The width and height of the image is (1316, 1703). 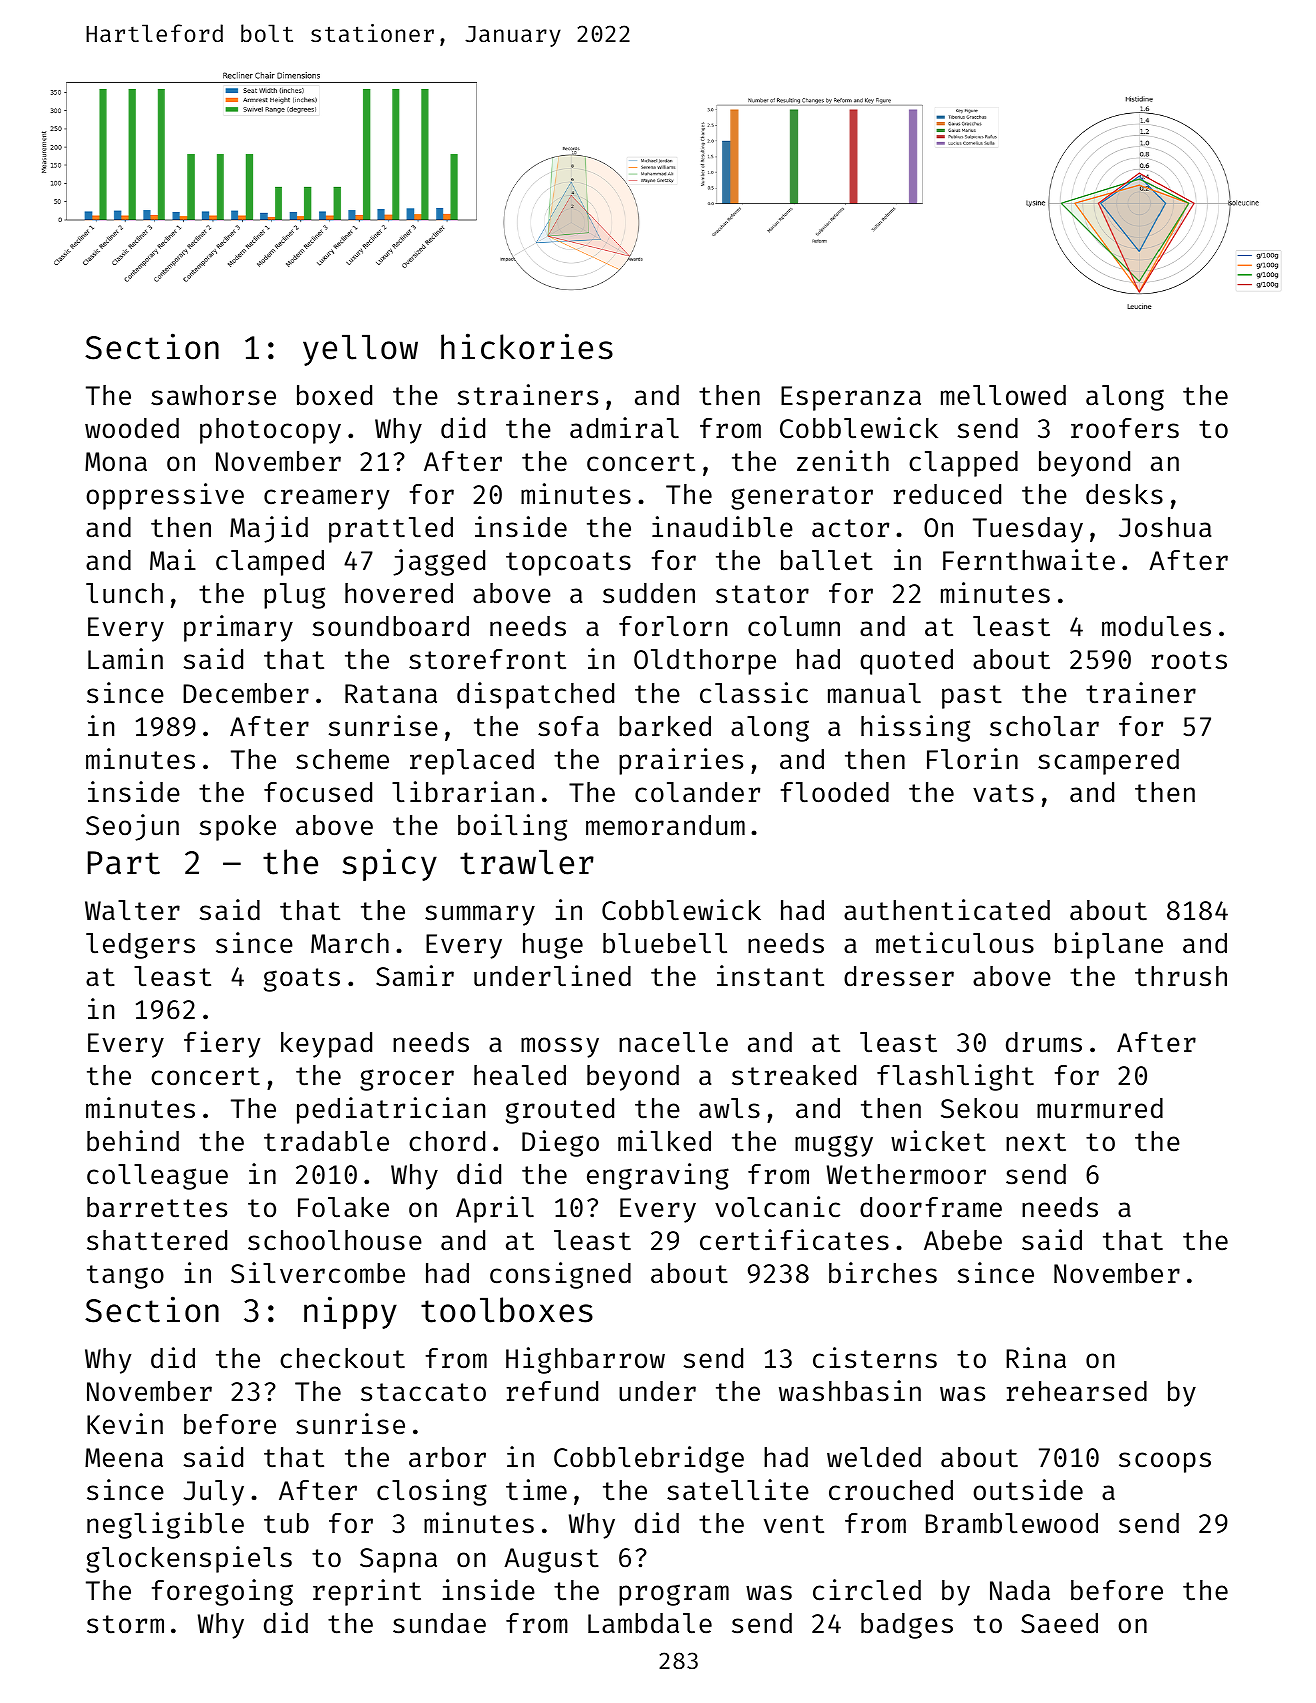 What do you see at coordinates (650, 1623) in the image?
I see `Lambdale` at bounding box center [650, 1623].
